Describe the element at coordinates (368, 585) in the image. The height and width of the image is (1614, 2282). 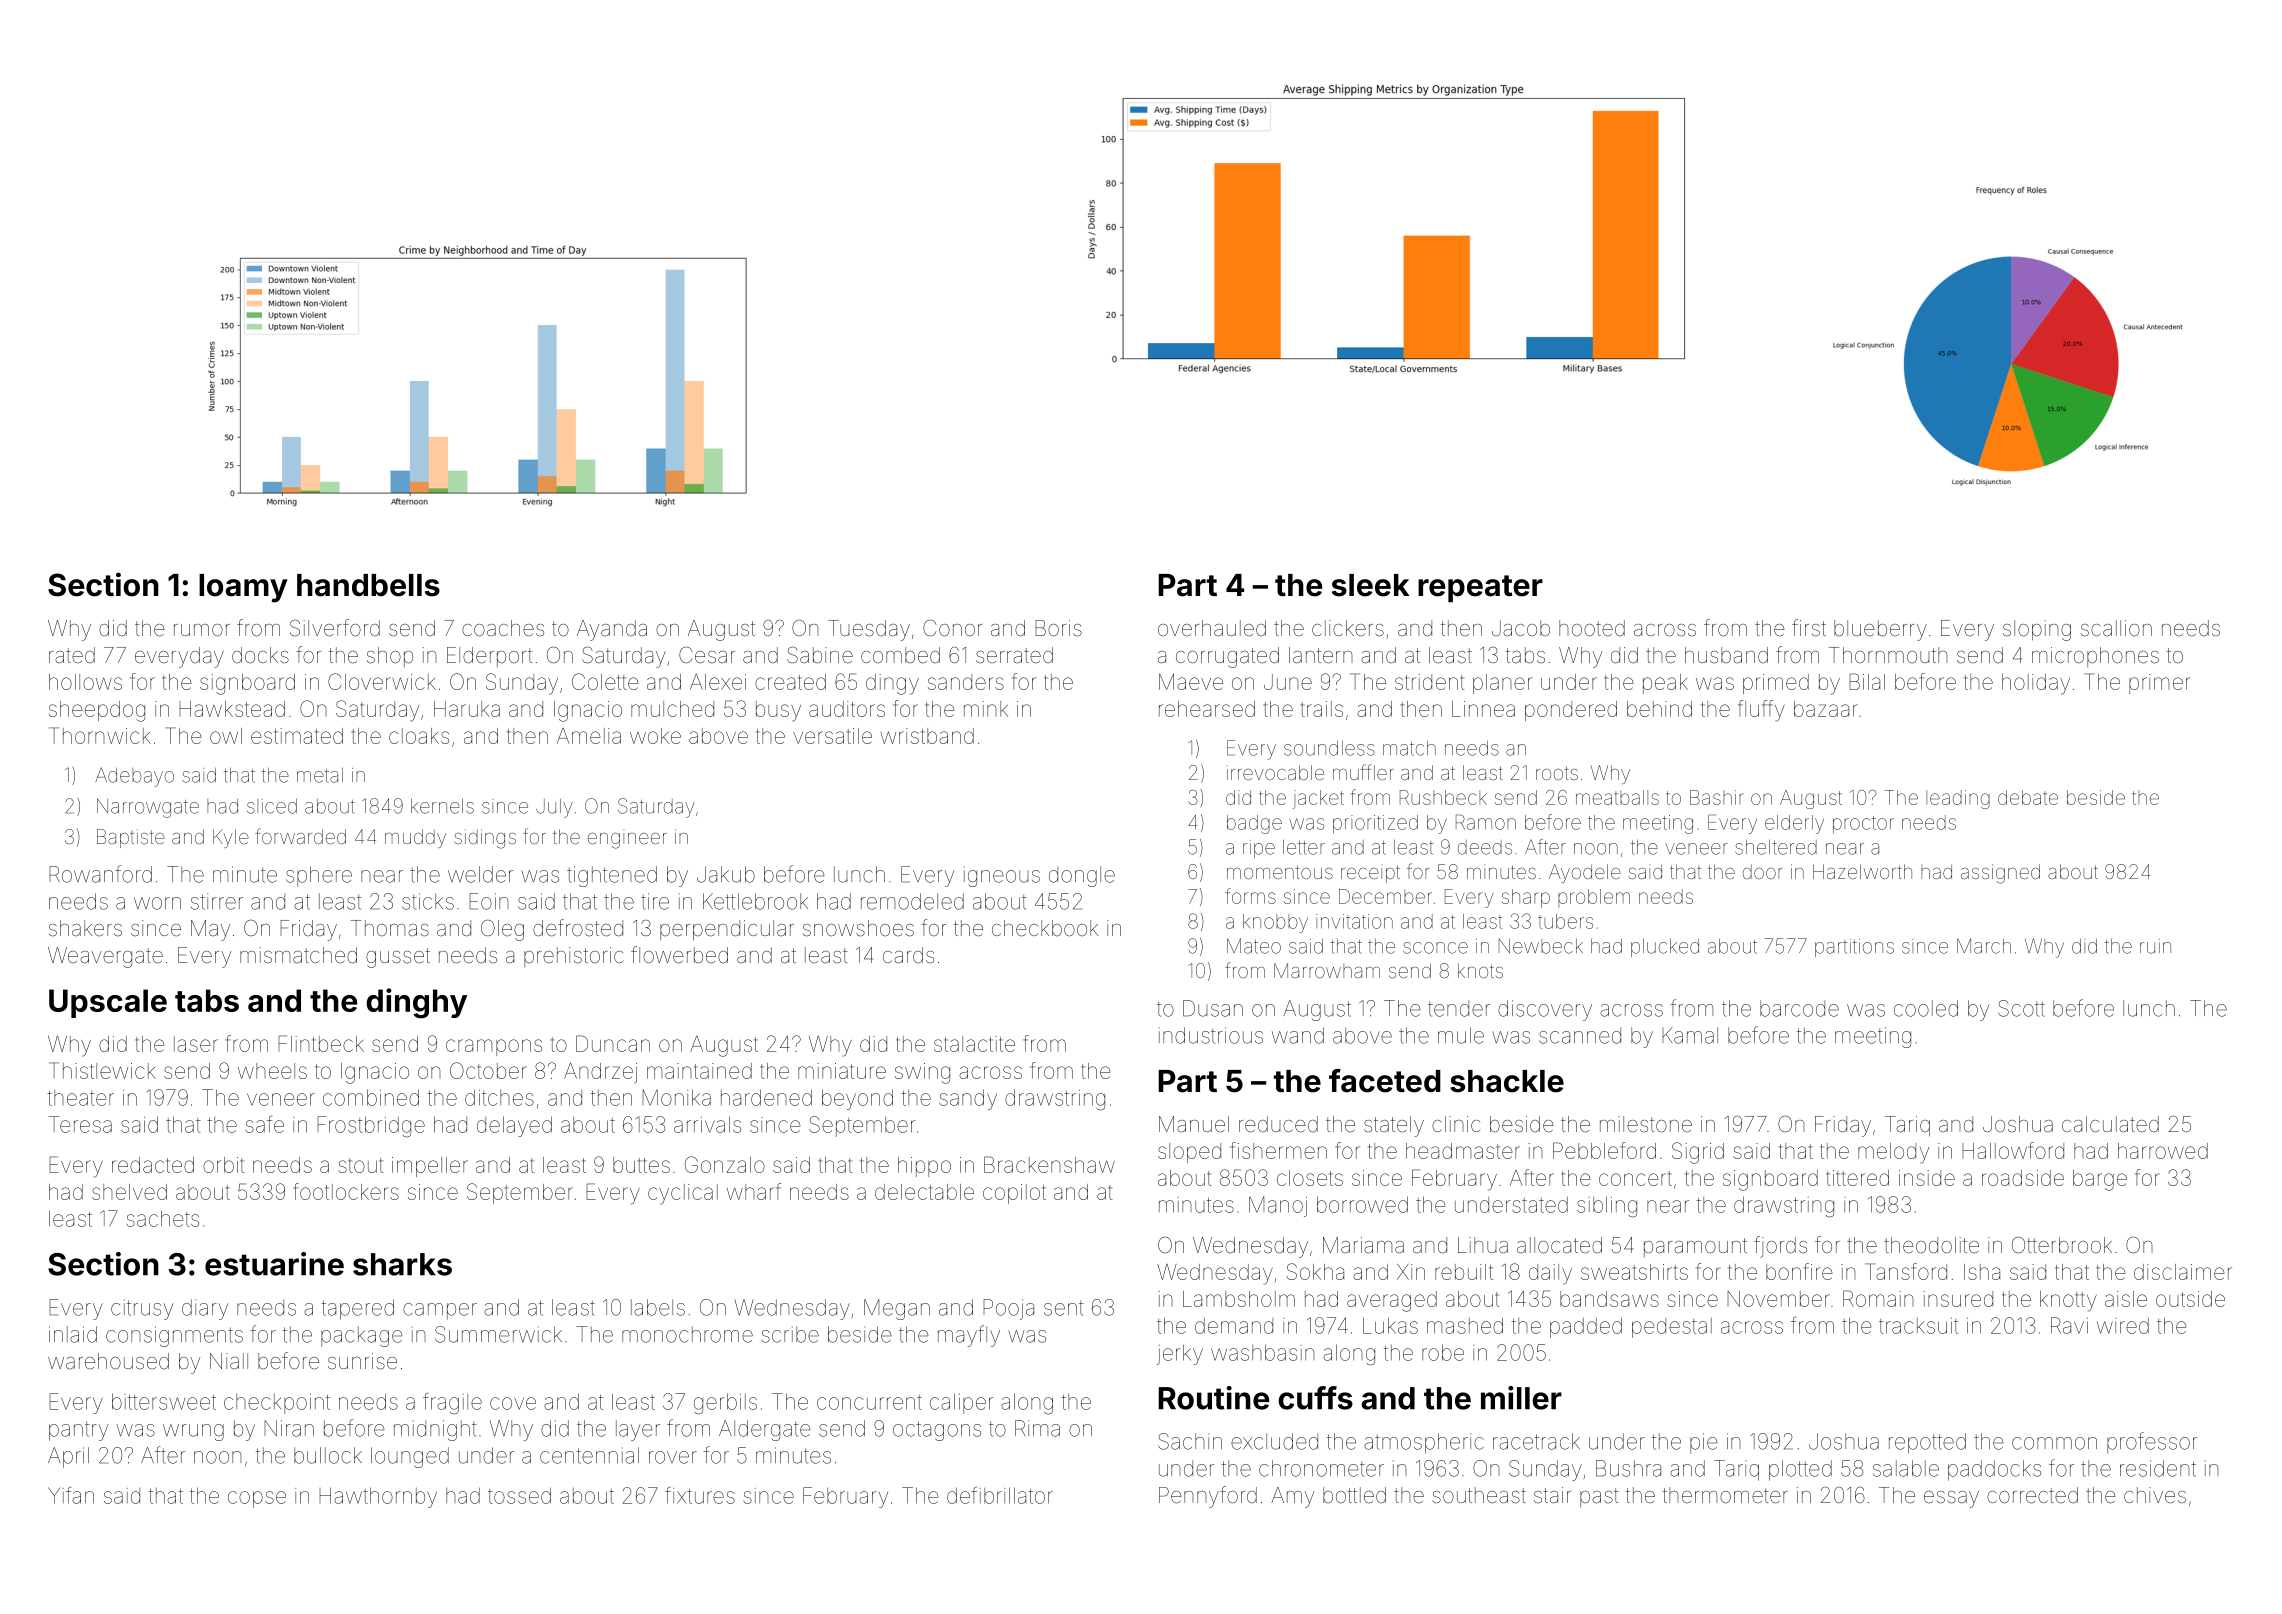
I see `handbells` at that location.
